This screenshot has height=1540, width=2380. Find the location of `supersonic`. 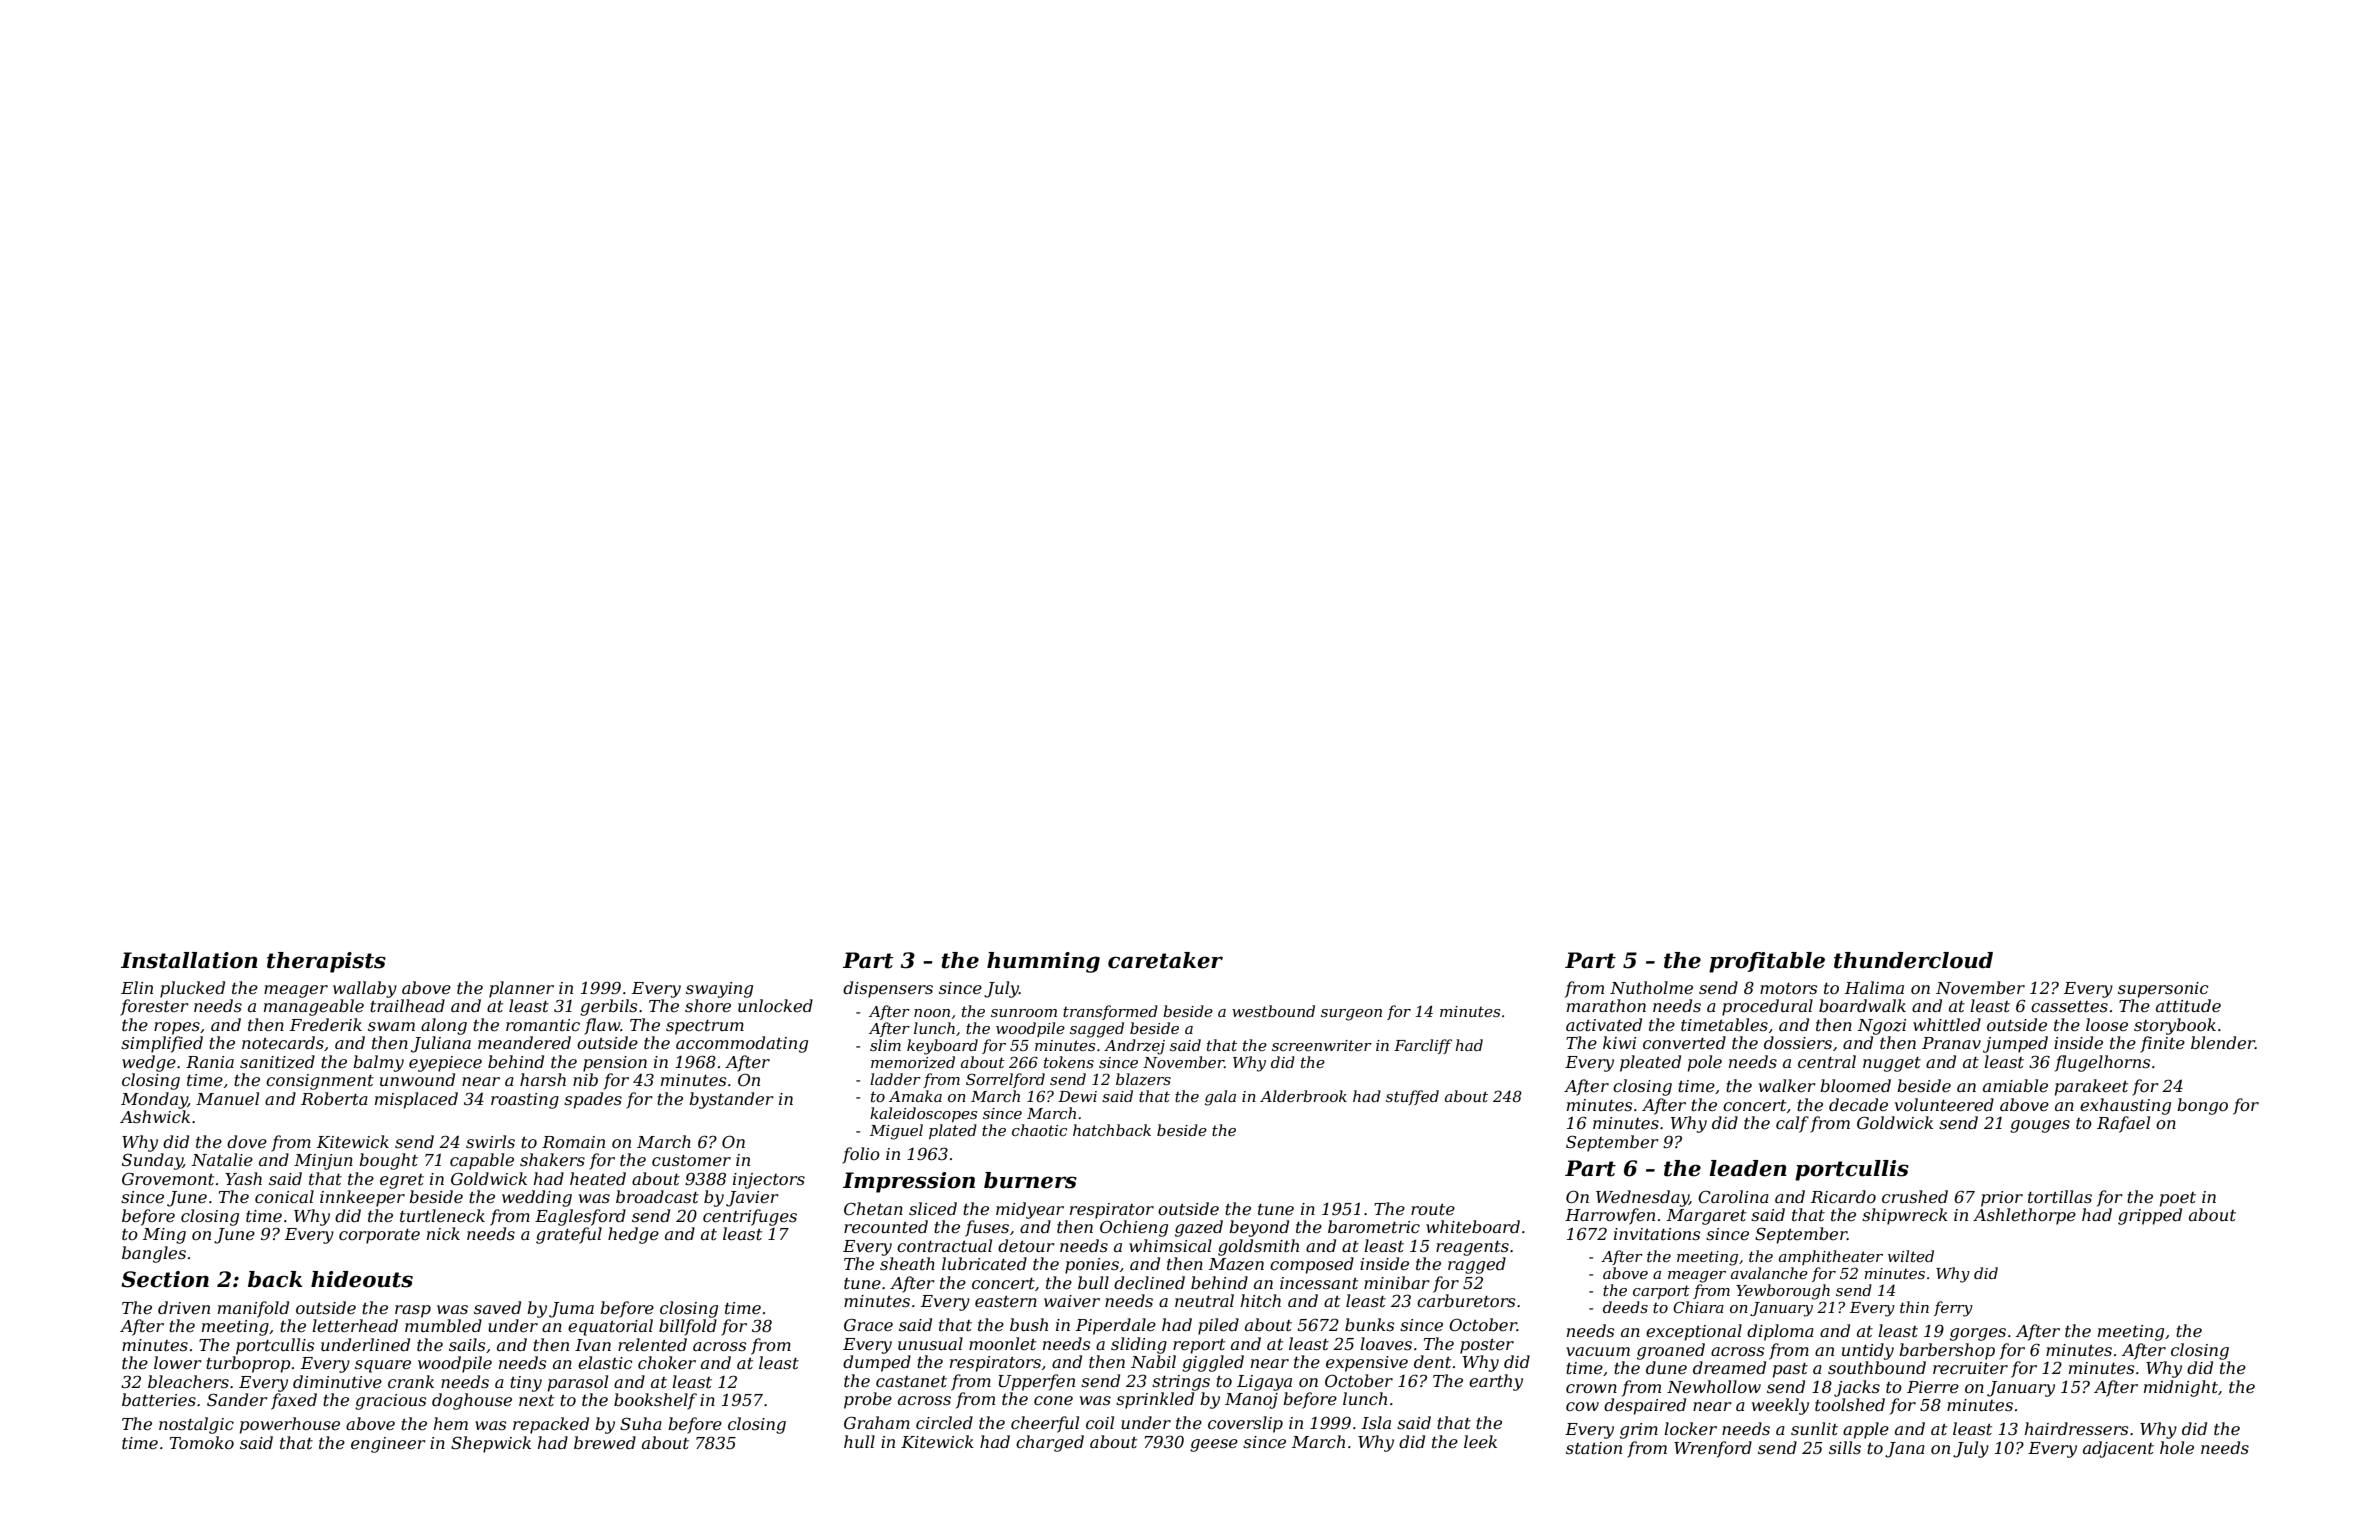

supersonic is located at coordinates (2163, 990).
